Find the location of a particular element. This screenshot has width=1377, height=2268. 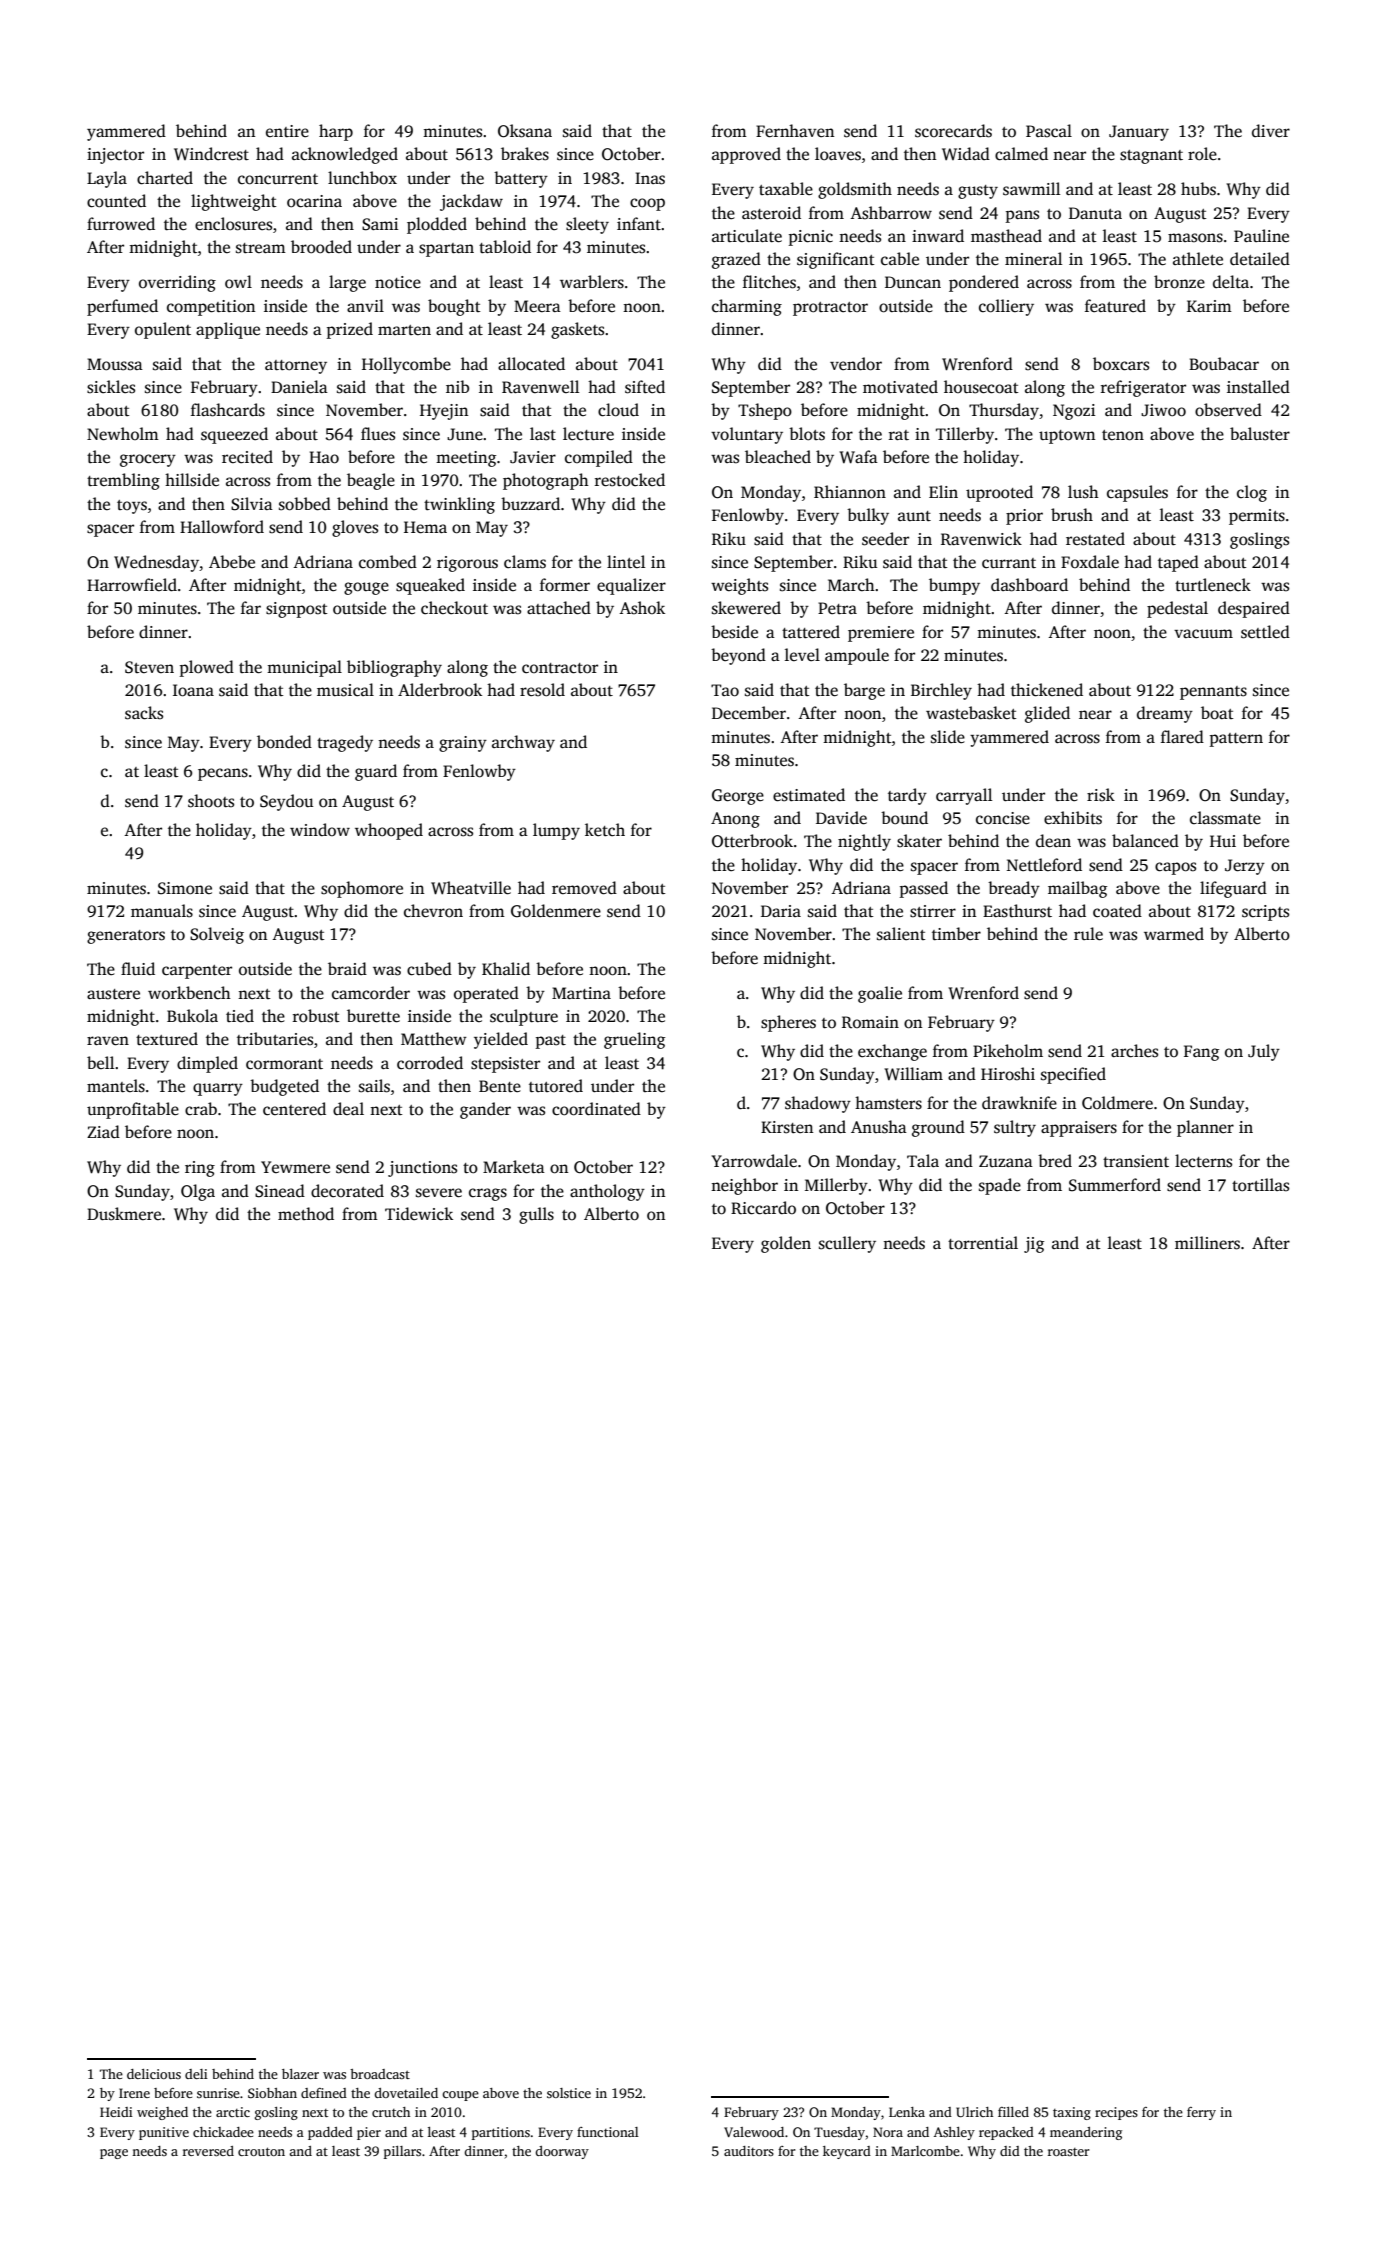

estimated is located at coordinates (809, 795).
